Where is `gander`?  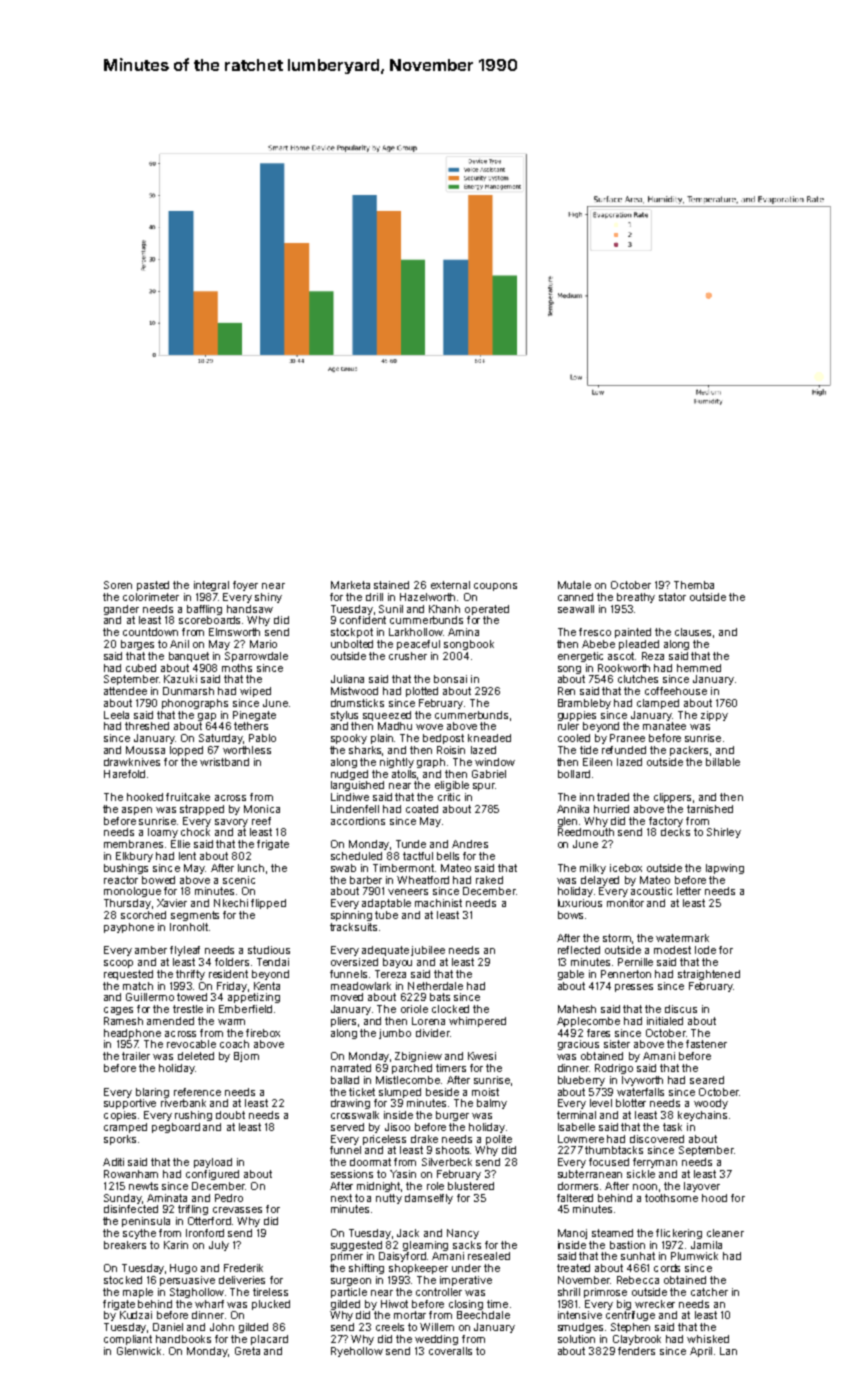 gander is located at coordinates (121, 610).
